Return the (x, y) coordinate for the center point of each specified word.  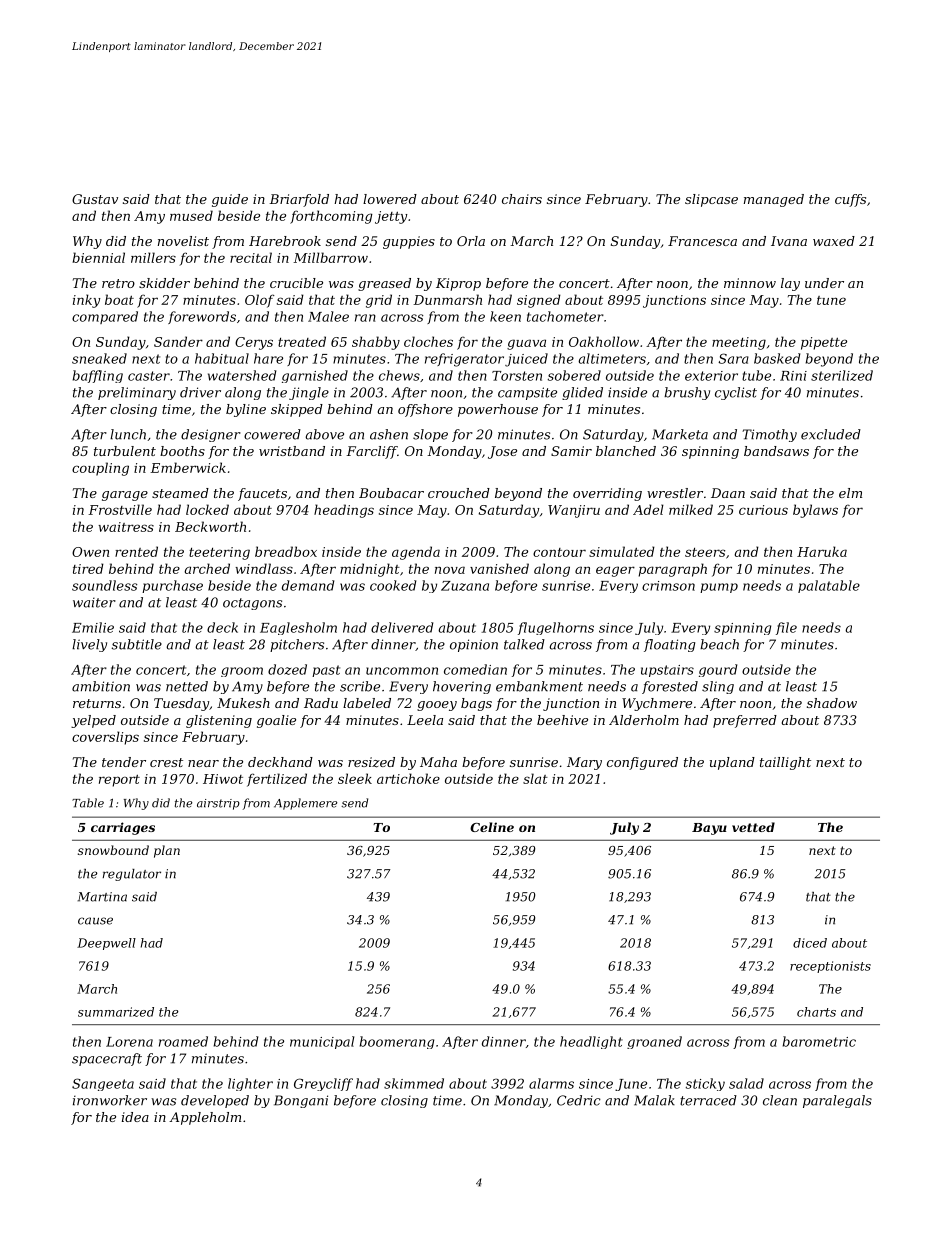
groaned (654, 1042)
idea (135, 1117)
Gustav (95, 199)
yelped (93, 721)
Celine (492, 827)
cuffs (850, 200)
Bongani (301, 1101)
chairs (522, 199)
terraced (708, 1100)
